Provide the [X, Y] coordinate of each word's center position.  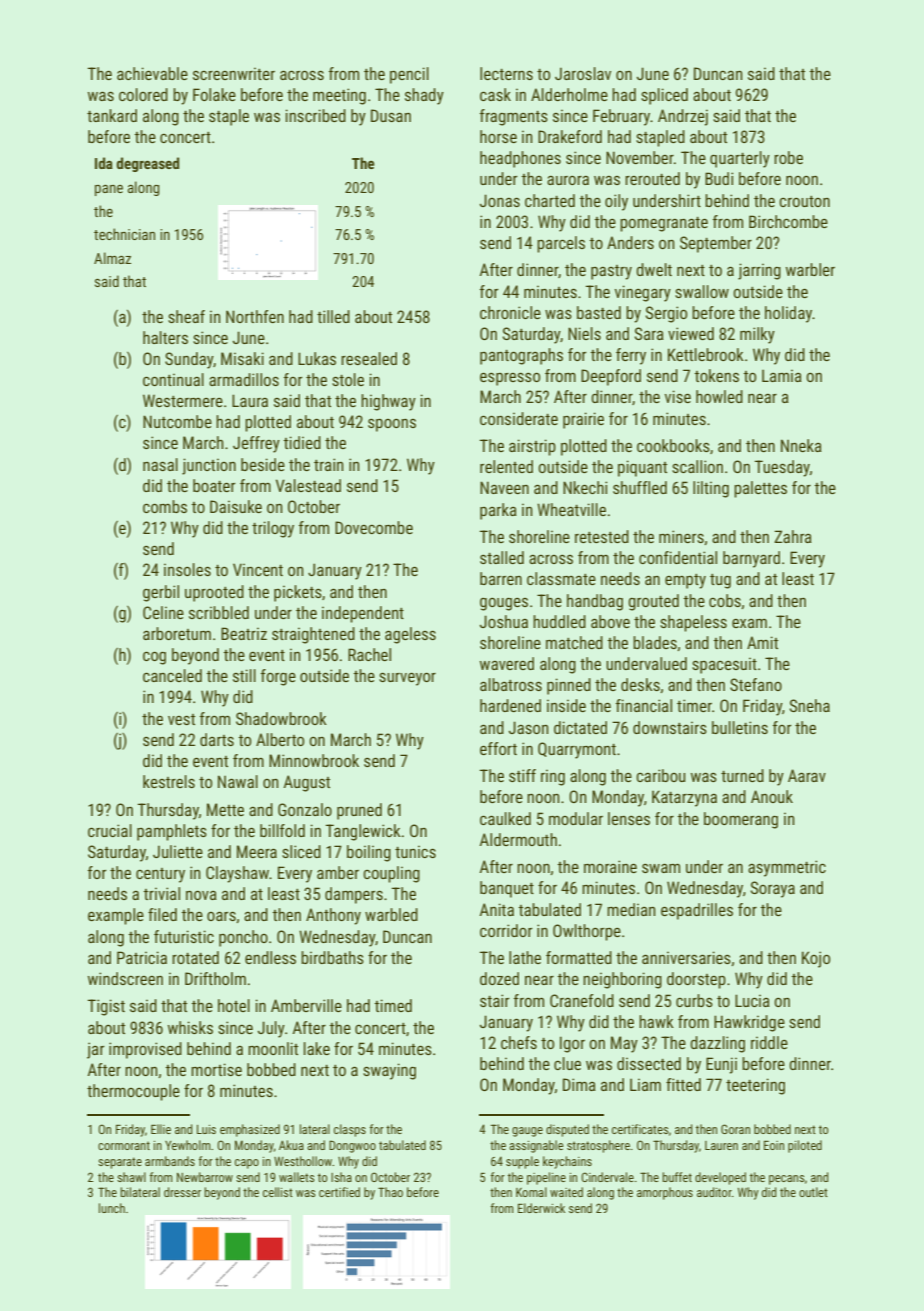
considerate [519, 418]
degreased [147, 164]
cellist [278, 1192]
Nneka [801, 445]
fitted [683, 1084]
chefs [519, 1042]
